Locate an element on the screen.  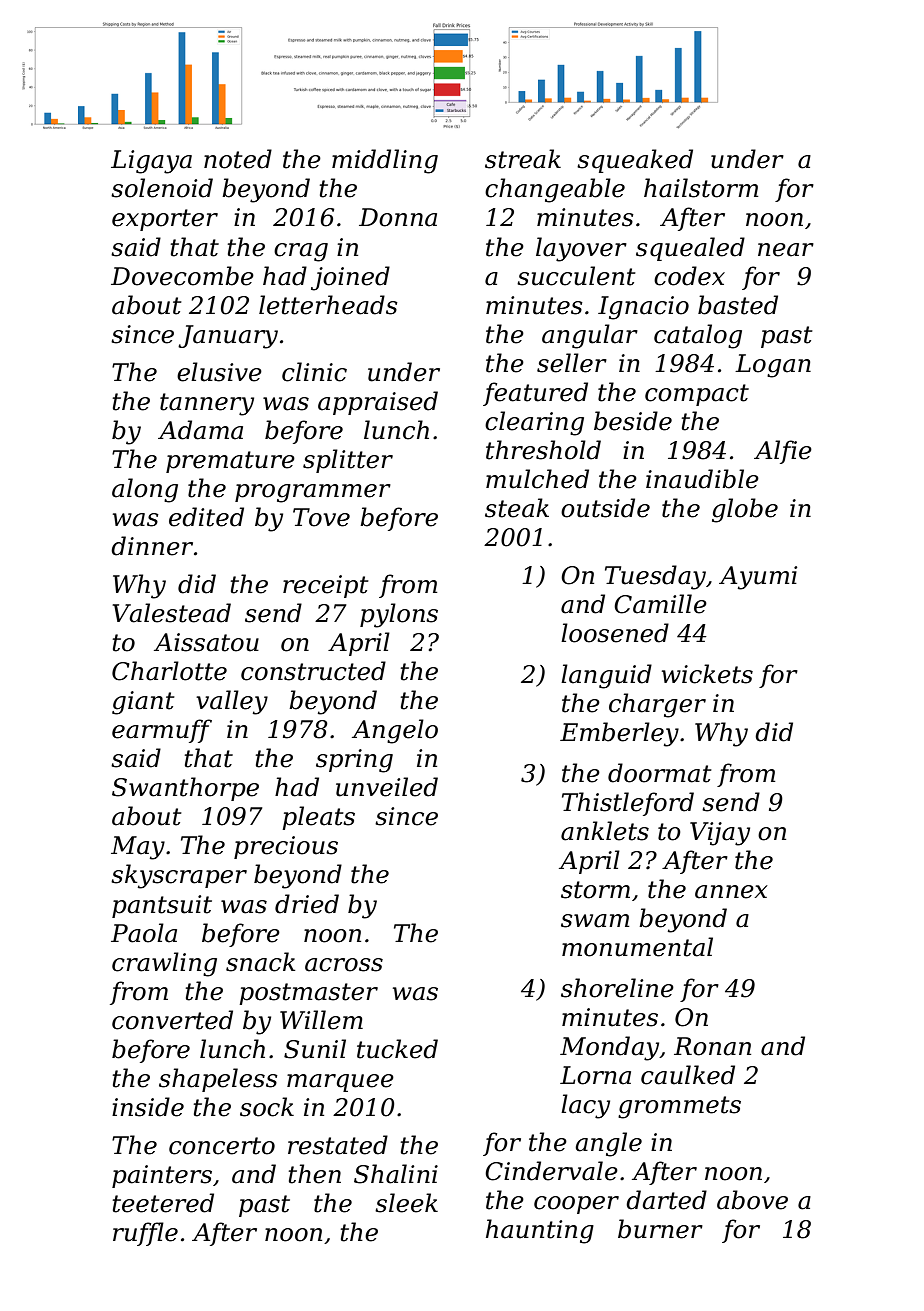
earmuff is located at coordinates (162, 731).
